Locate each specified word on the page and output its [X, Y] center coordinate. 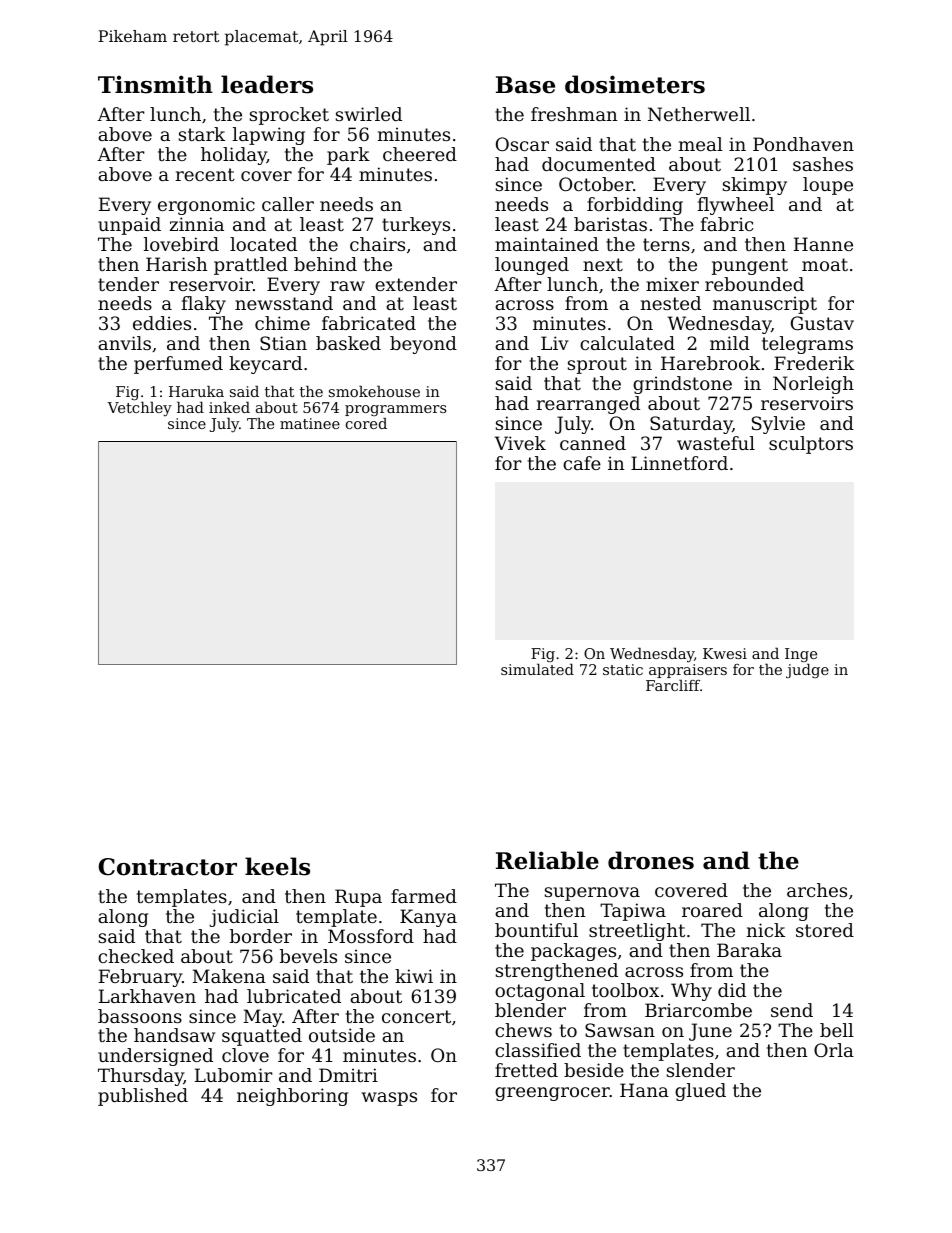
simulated [537, 669]
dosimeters [635, 84]
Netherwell [699, 114]
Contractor [167, 867]
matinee [310, 423]
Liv [555, 343]
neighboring [292, 1097]
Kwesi [725, 653]
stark [202, 134]
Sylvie [778, 425]
